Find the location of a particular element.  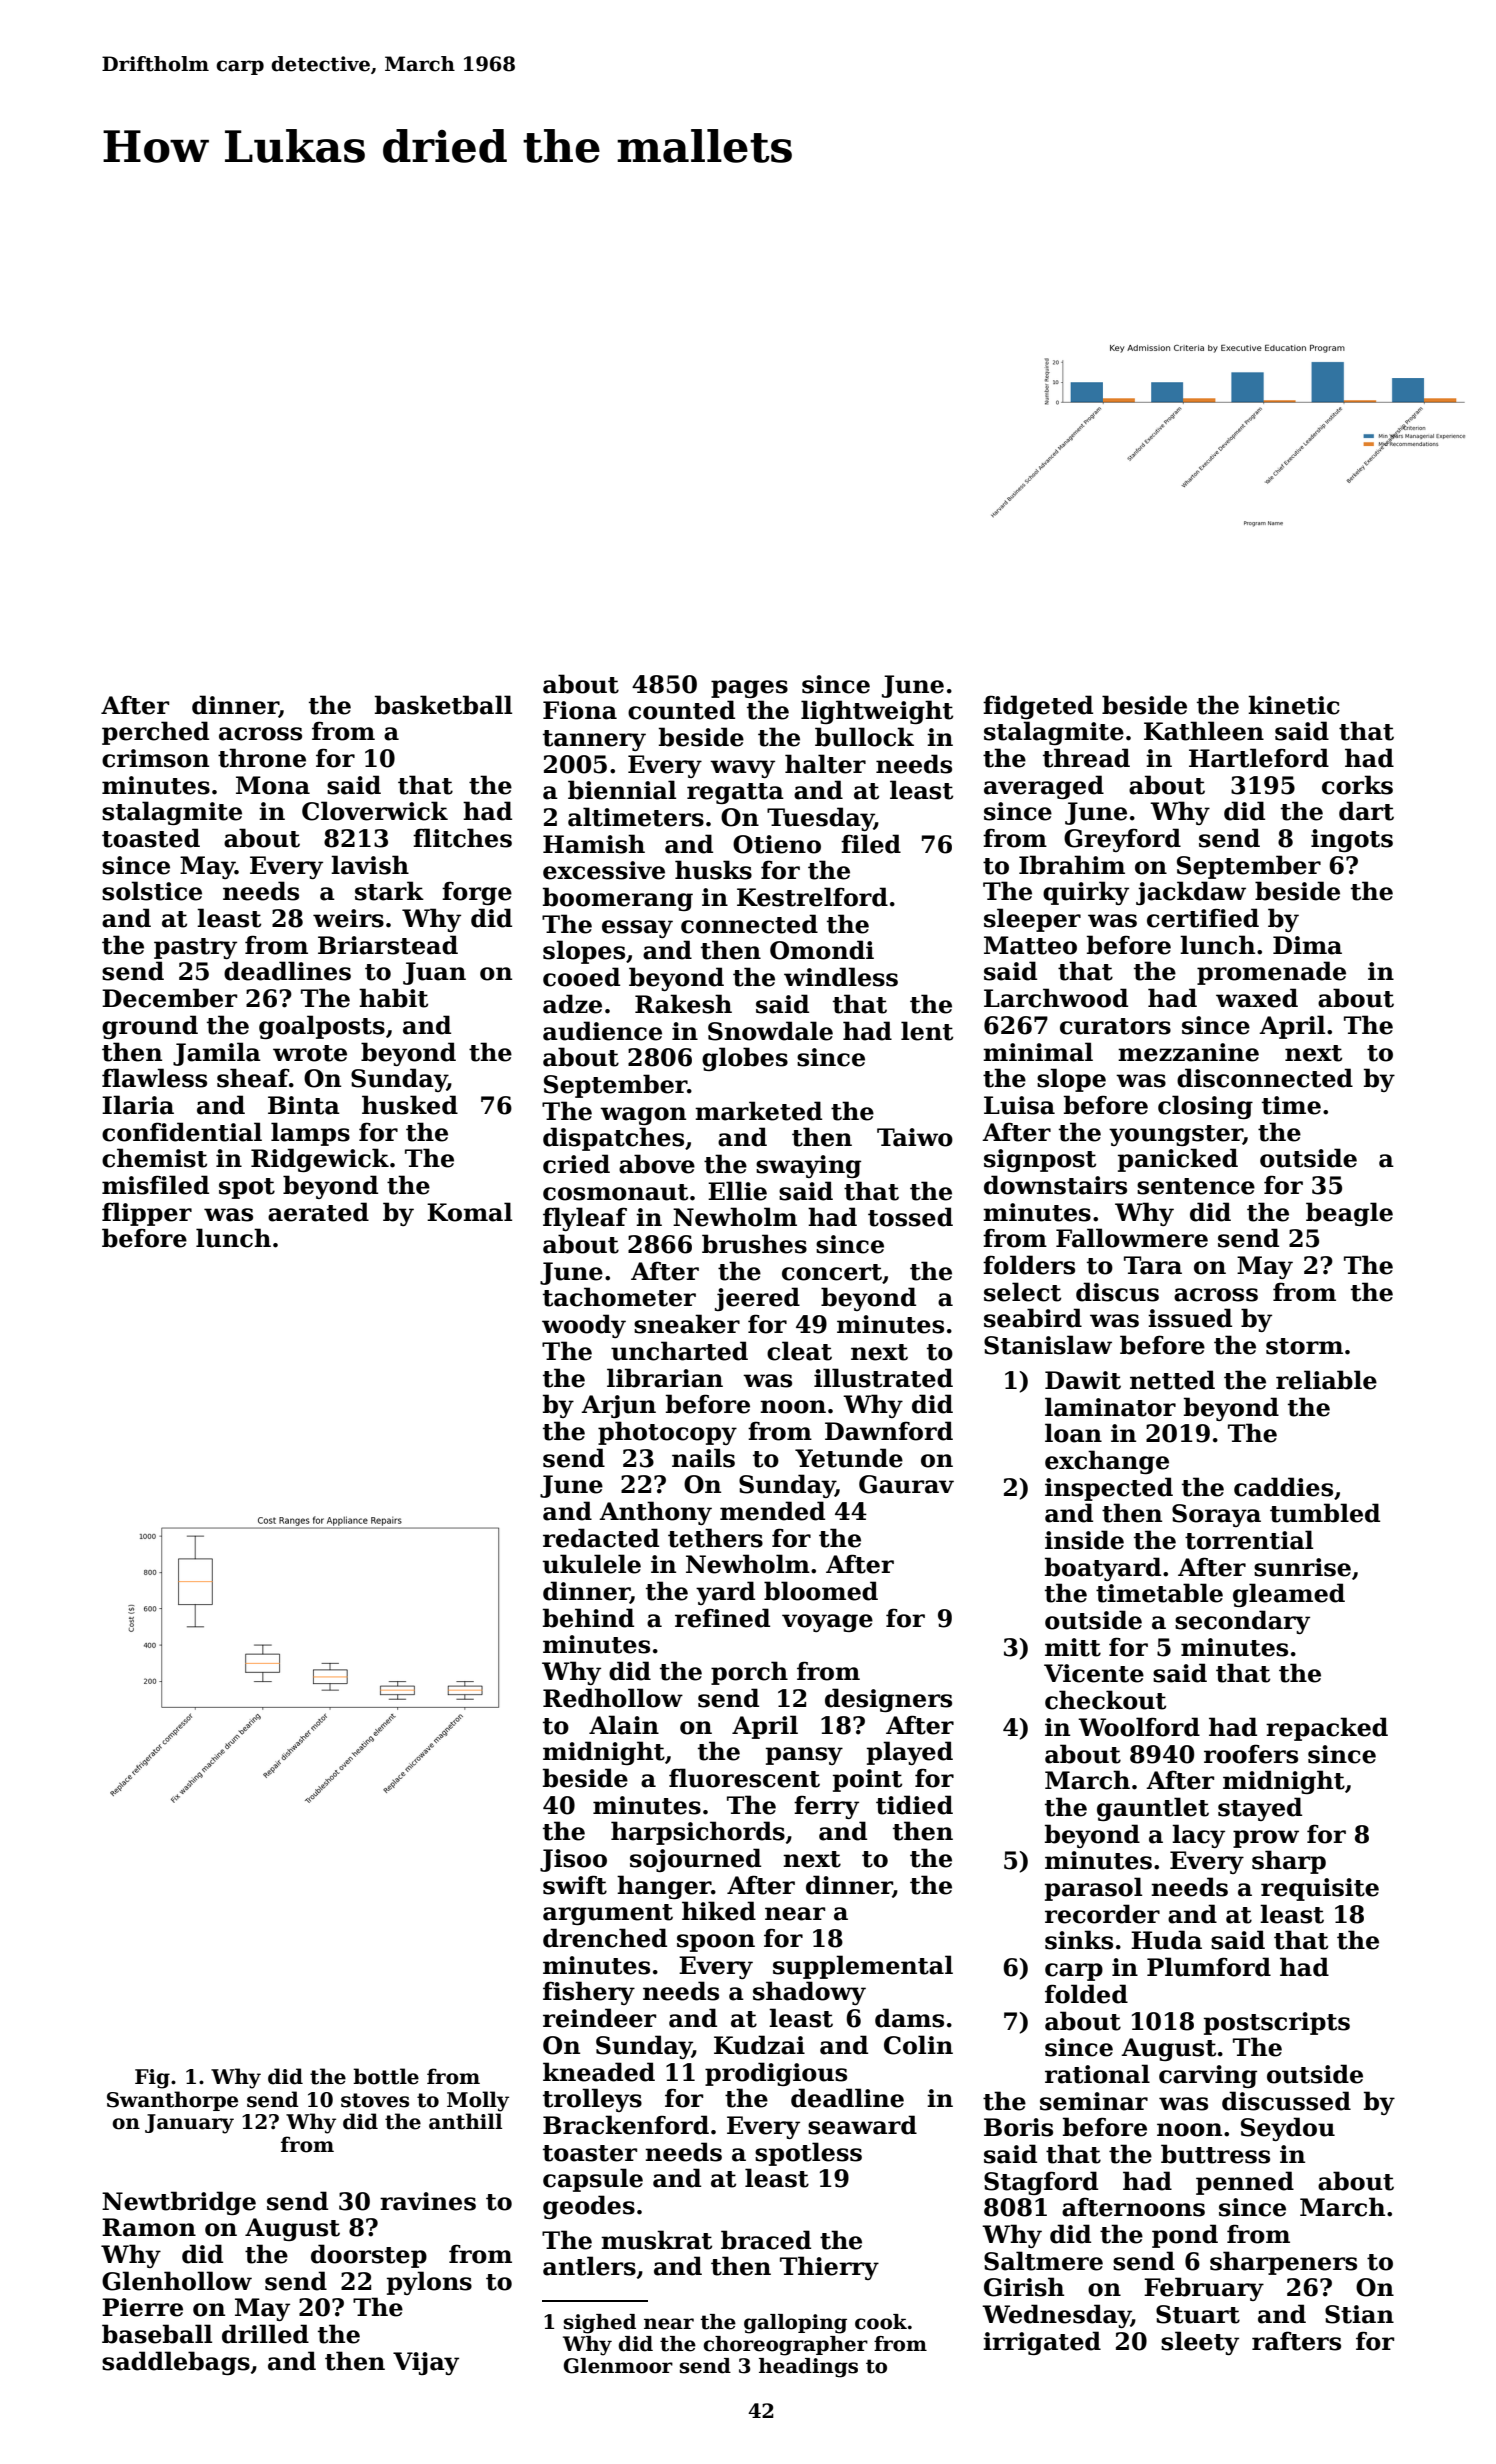

flipper is located at coordinates (147, 1214).
